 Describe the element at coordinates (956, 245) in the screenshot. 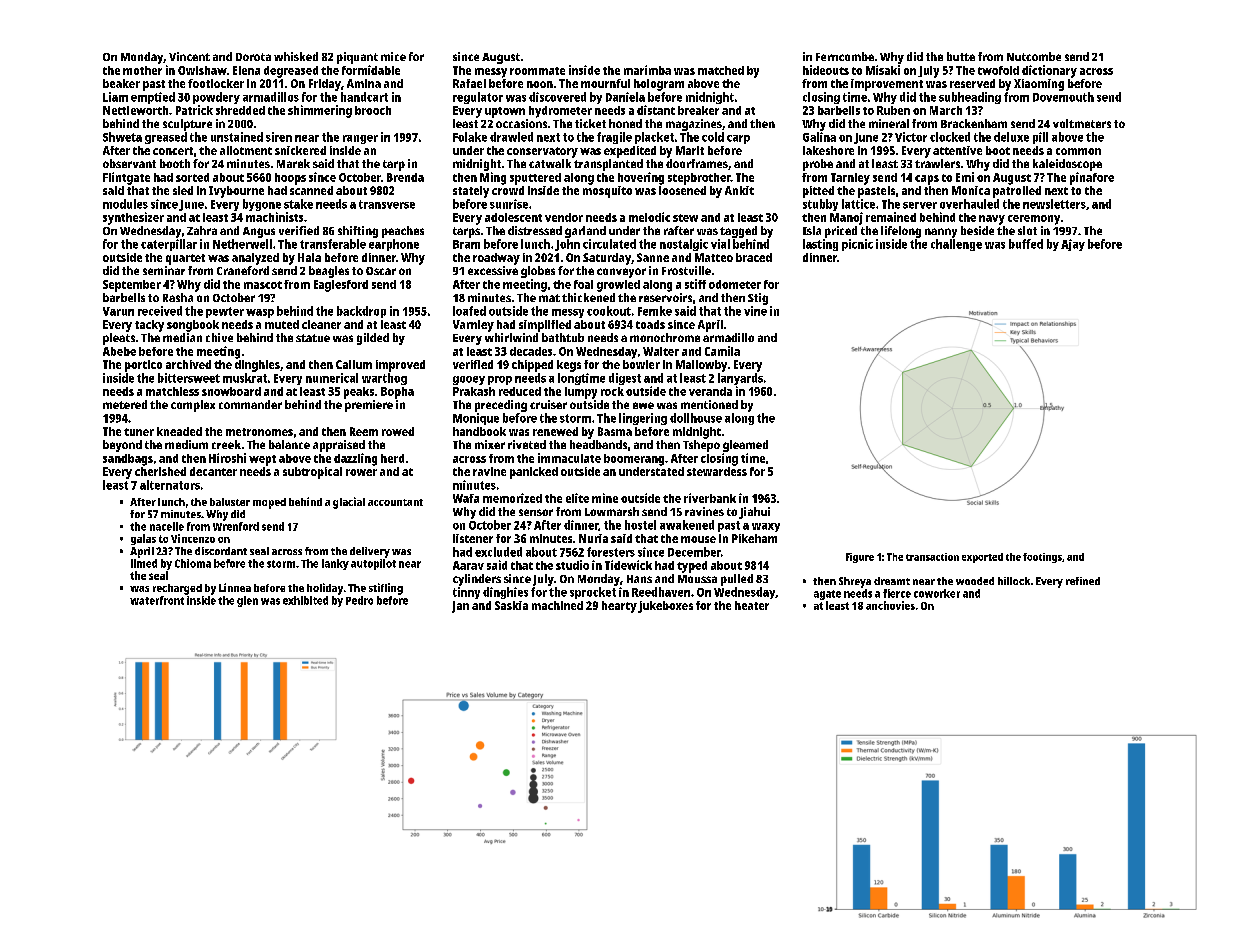

I see `challenge` at that location.
